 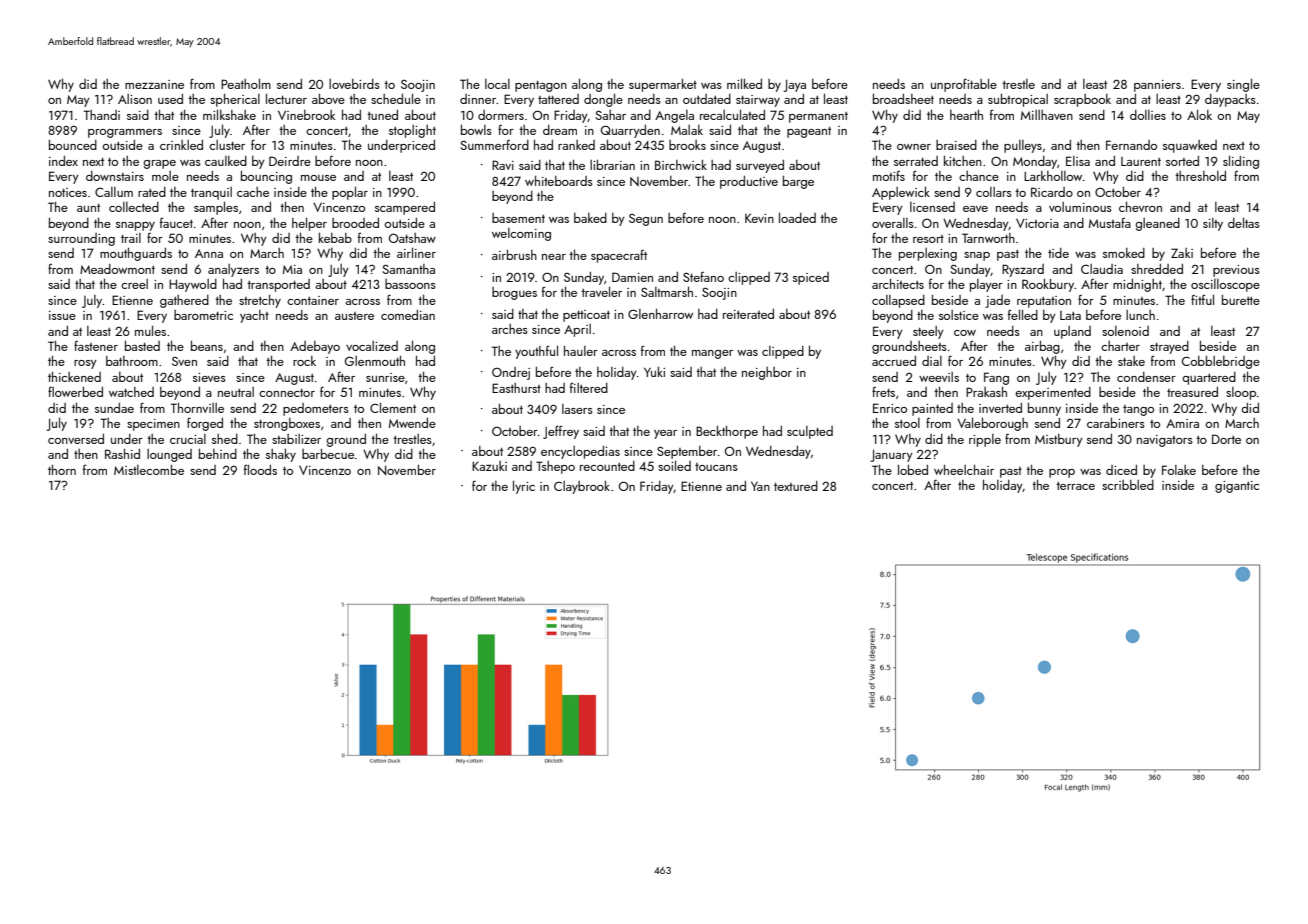 What do you see at coordinates (796, 486) in the page?
I see `textured` at bounding box center [796, 486].
